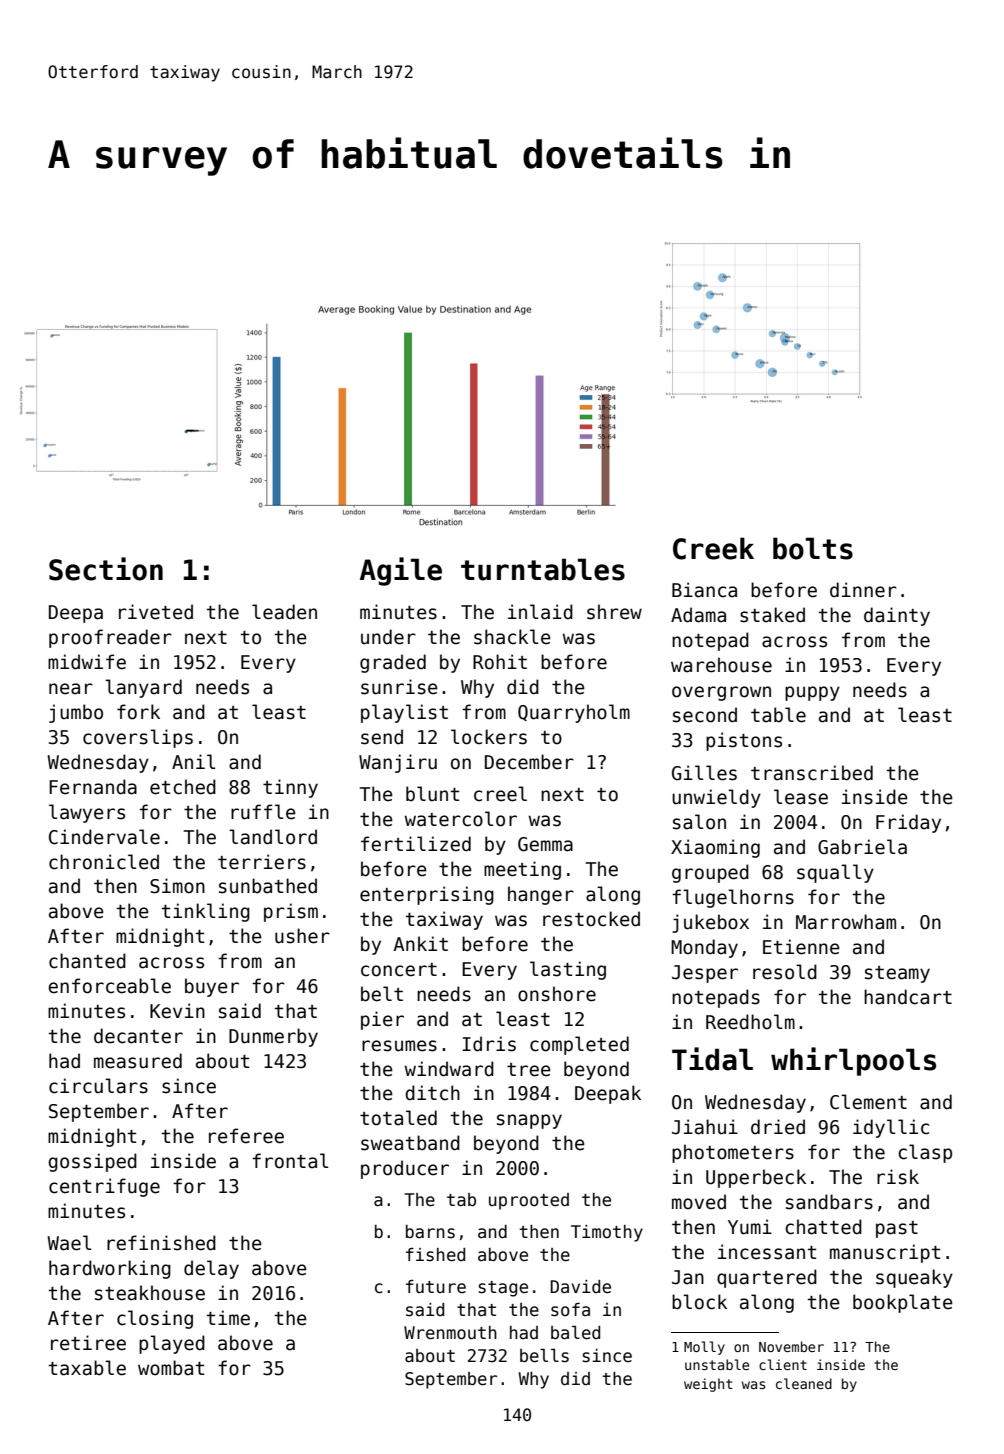 This screenshot has height=1454, width=1004. Describe the element at coordinates (570, 1310) in the screenshot. I see `sofa` at that location.
